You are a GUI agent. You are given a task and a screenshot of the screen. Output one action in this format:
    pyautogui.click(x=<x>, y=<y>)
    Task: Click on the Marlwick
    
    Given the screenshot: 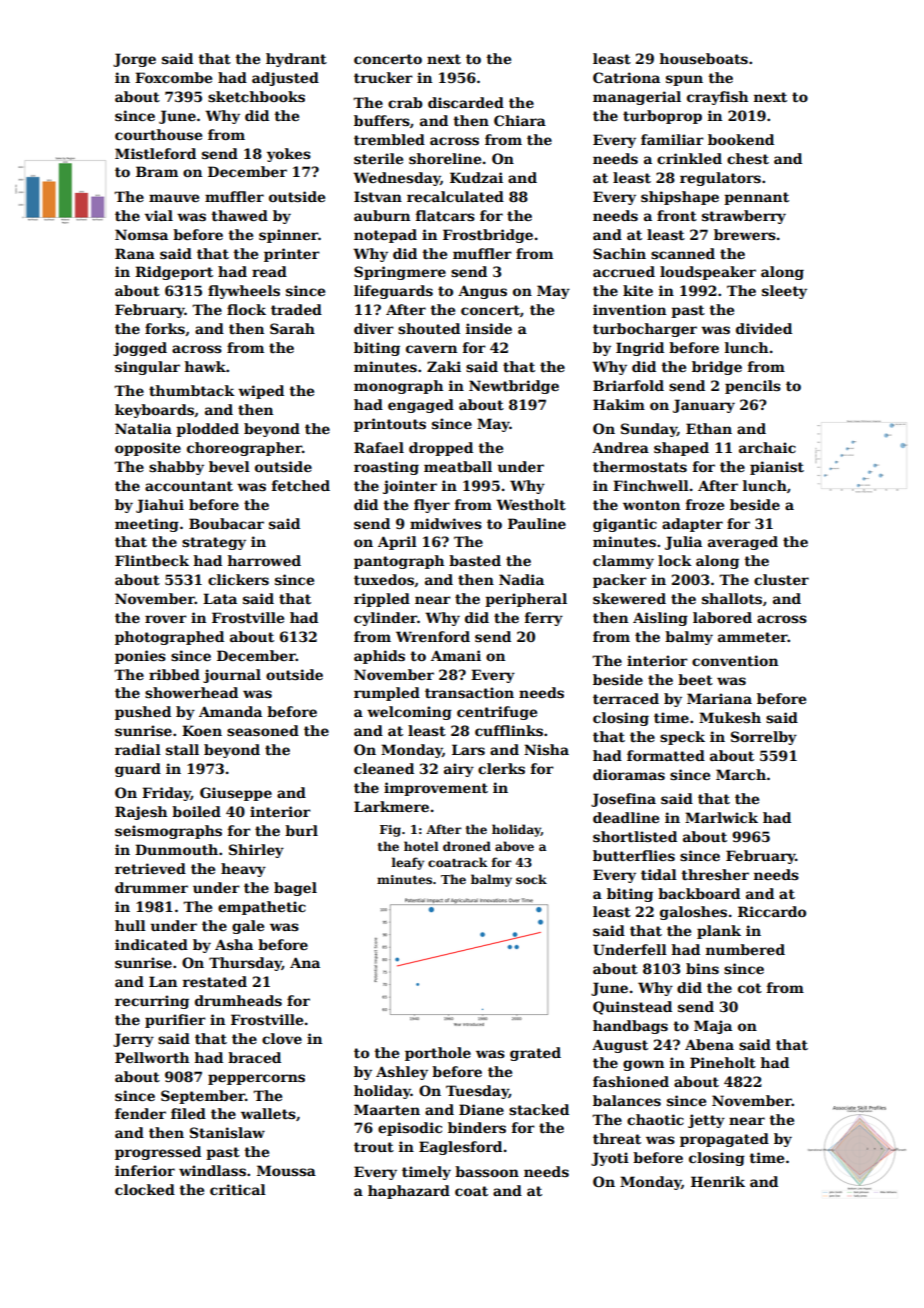 What is the action you would take?
    pyautogui.click(x=721, y=817)
